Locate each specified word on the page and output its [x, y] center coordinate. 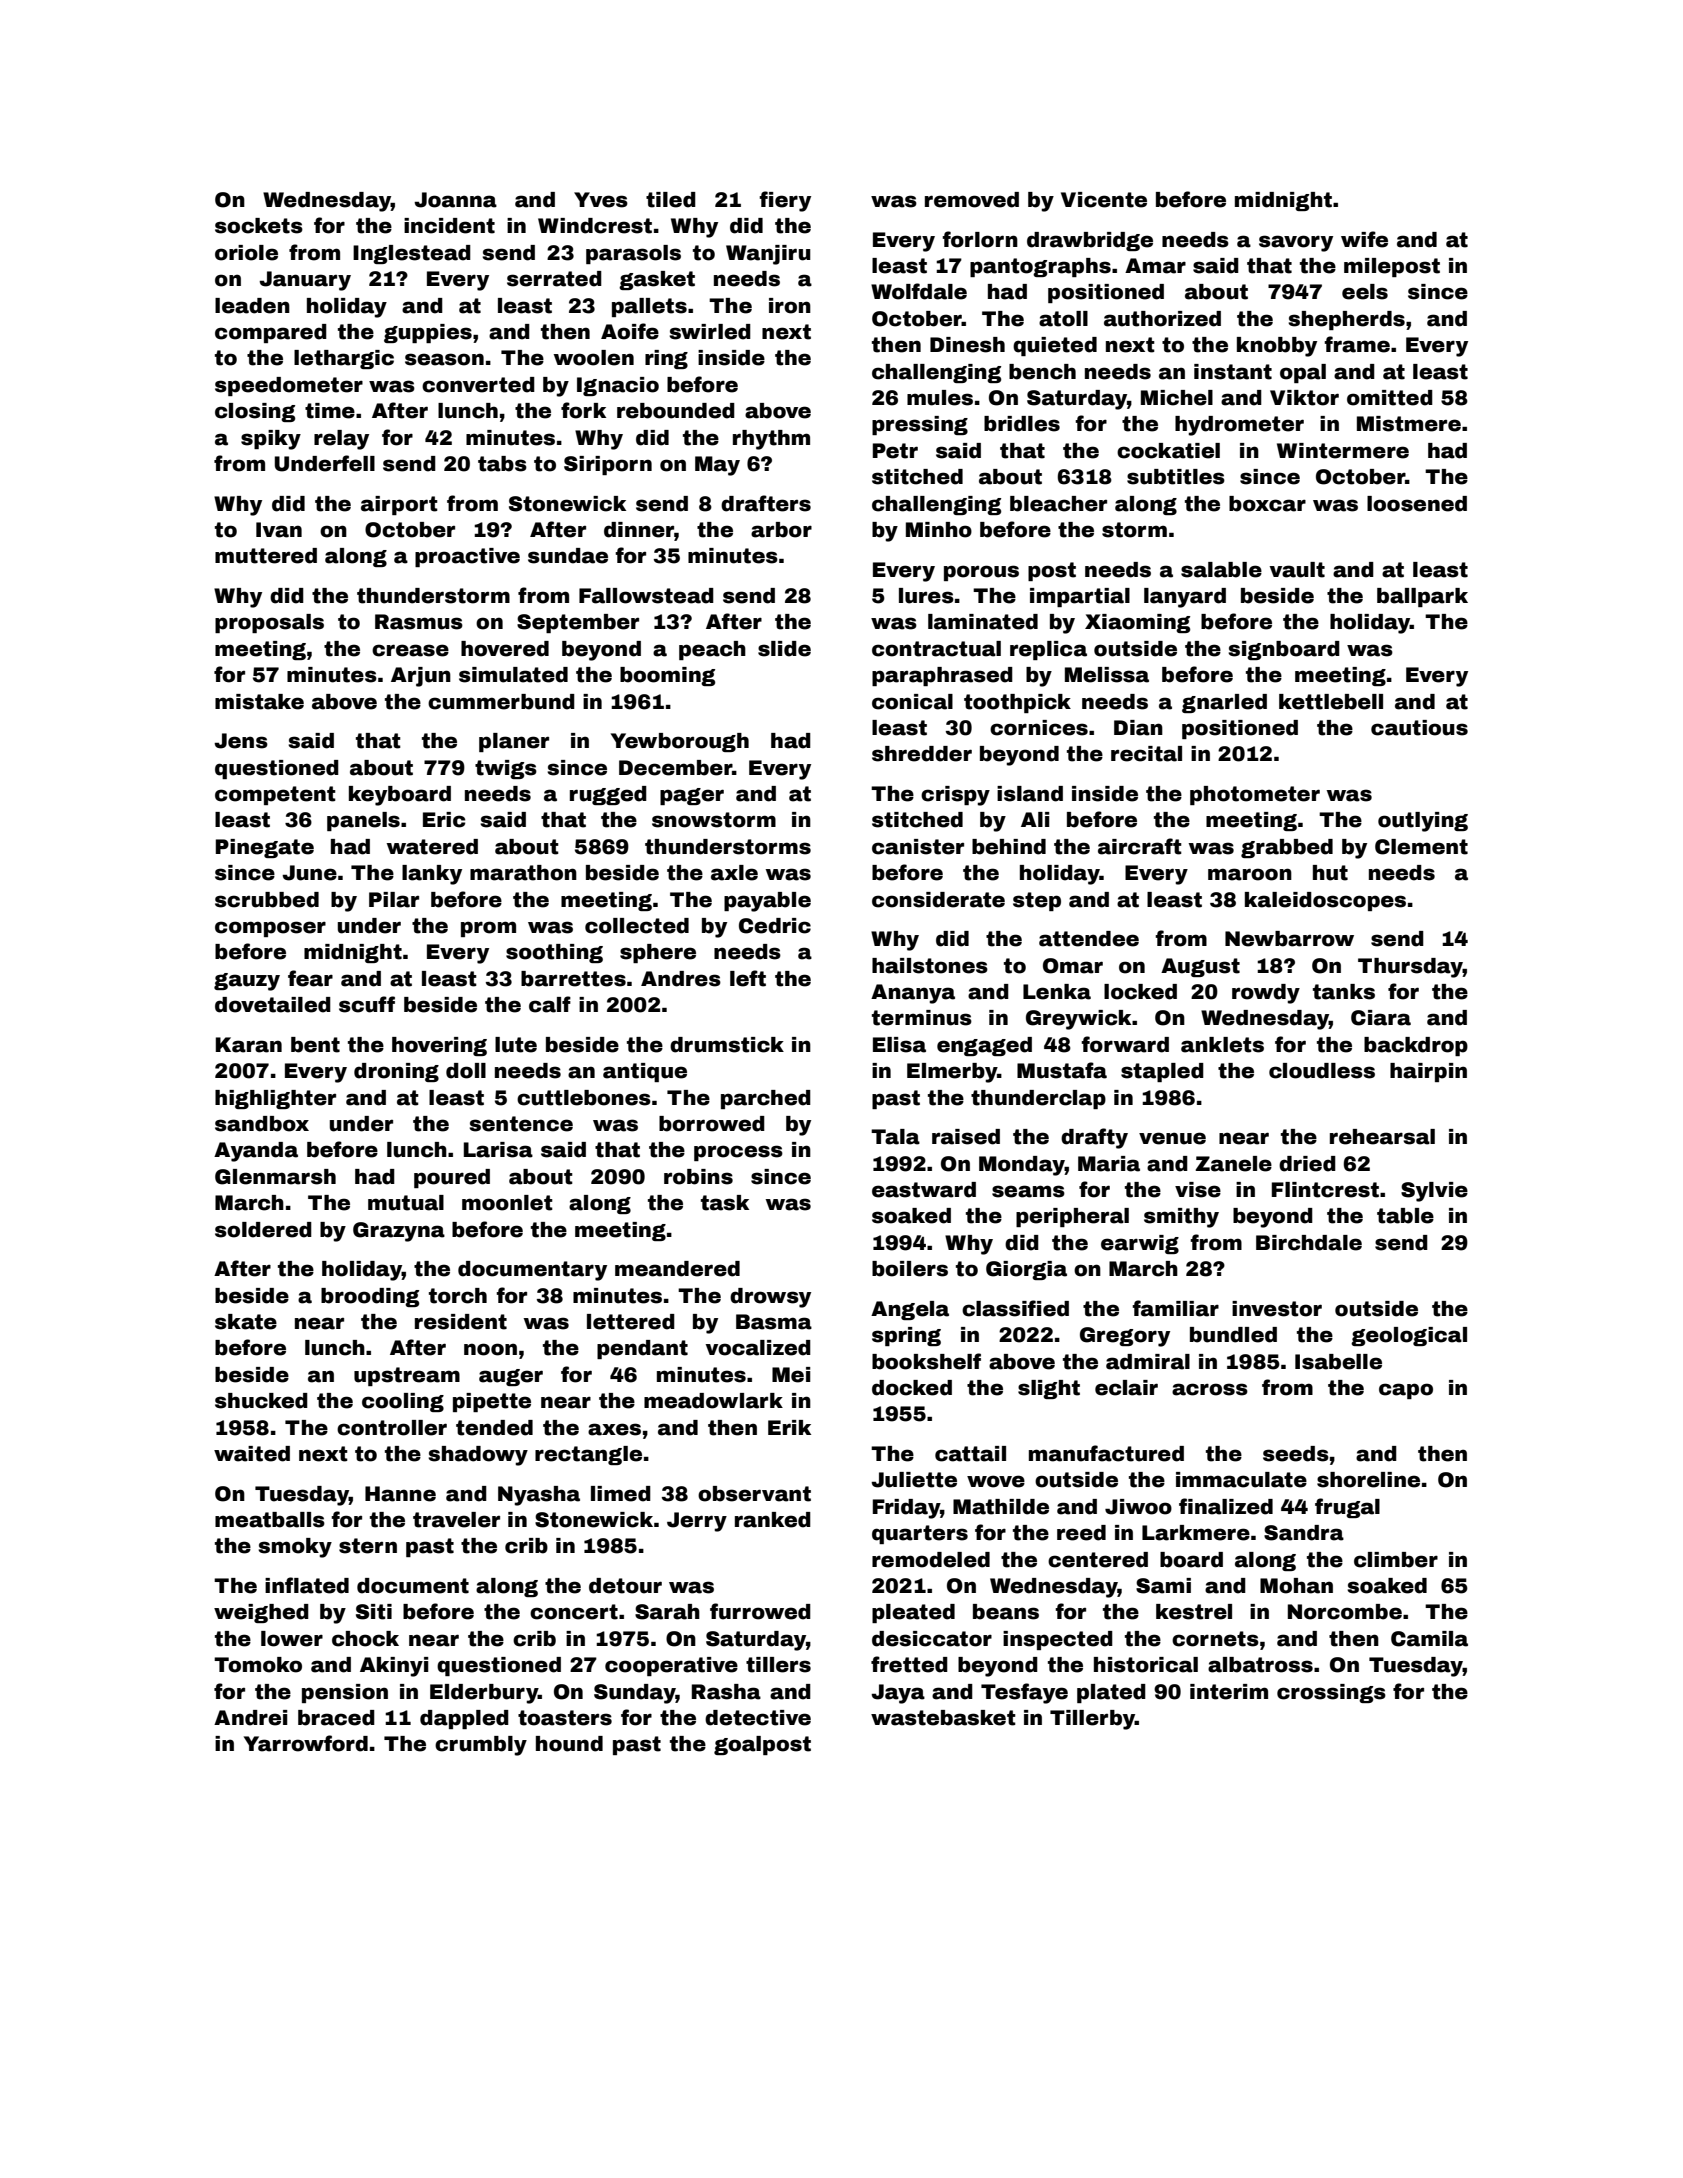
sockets [259, 226]
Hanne [400, 1494]
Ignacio [618, 386]
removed [972, 200]
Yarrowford [306, 1743]
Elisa [899, 1045]
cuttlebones [584, 1098]
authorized [1162, 319]
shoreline [1368, 1480]
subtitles [1176, 477]
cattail [970, 1454]
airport [399, 505]
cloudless [1322, 1071]
